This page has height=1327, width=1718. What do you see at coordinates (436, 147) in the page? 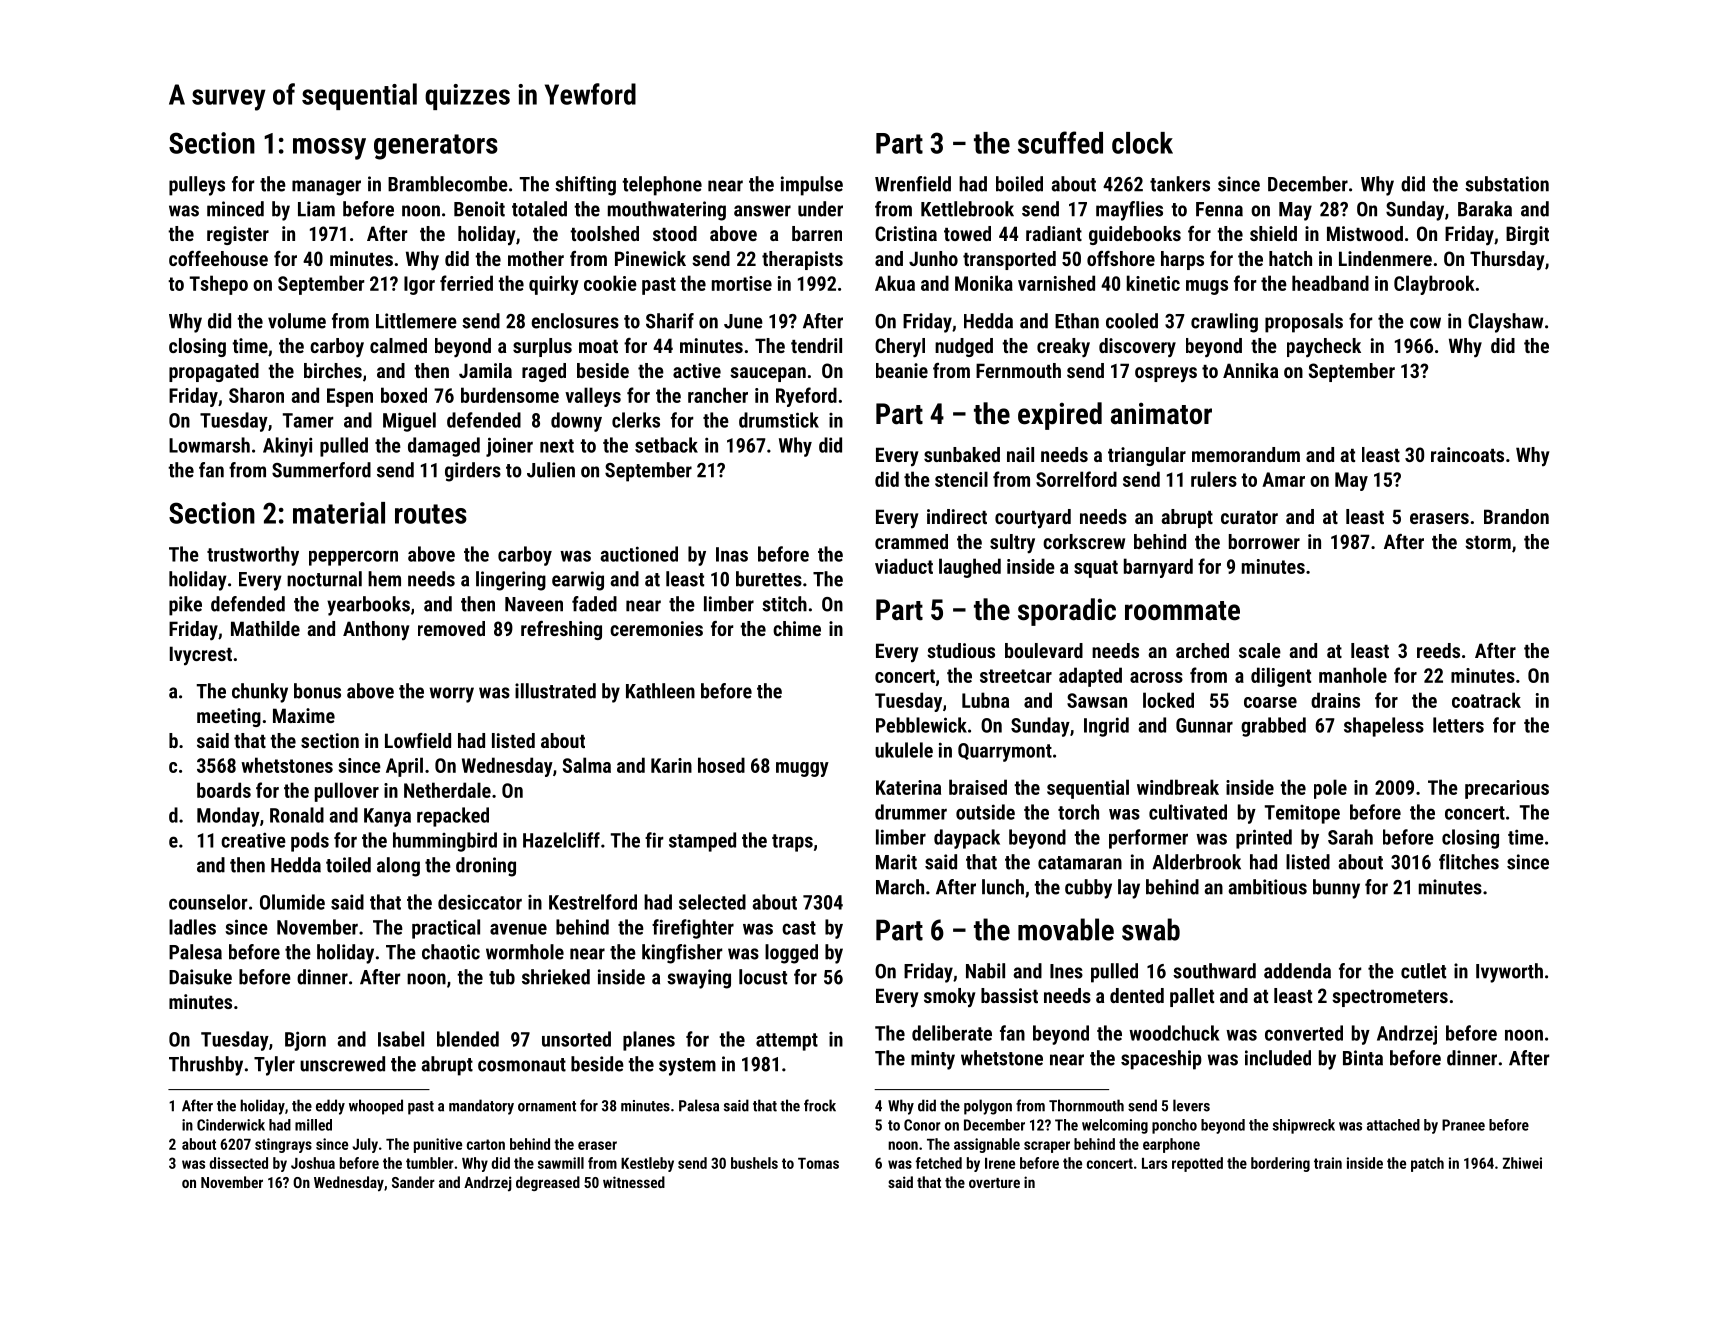
I see `generators` at bounding box center [436, 147].
